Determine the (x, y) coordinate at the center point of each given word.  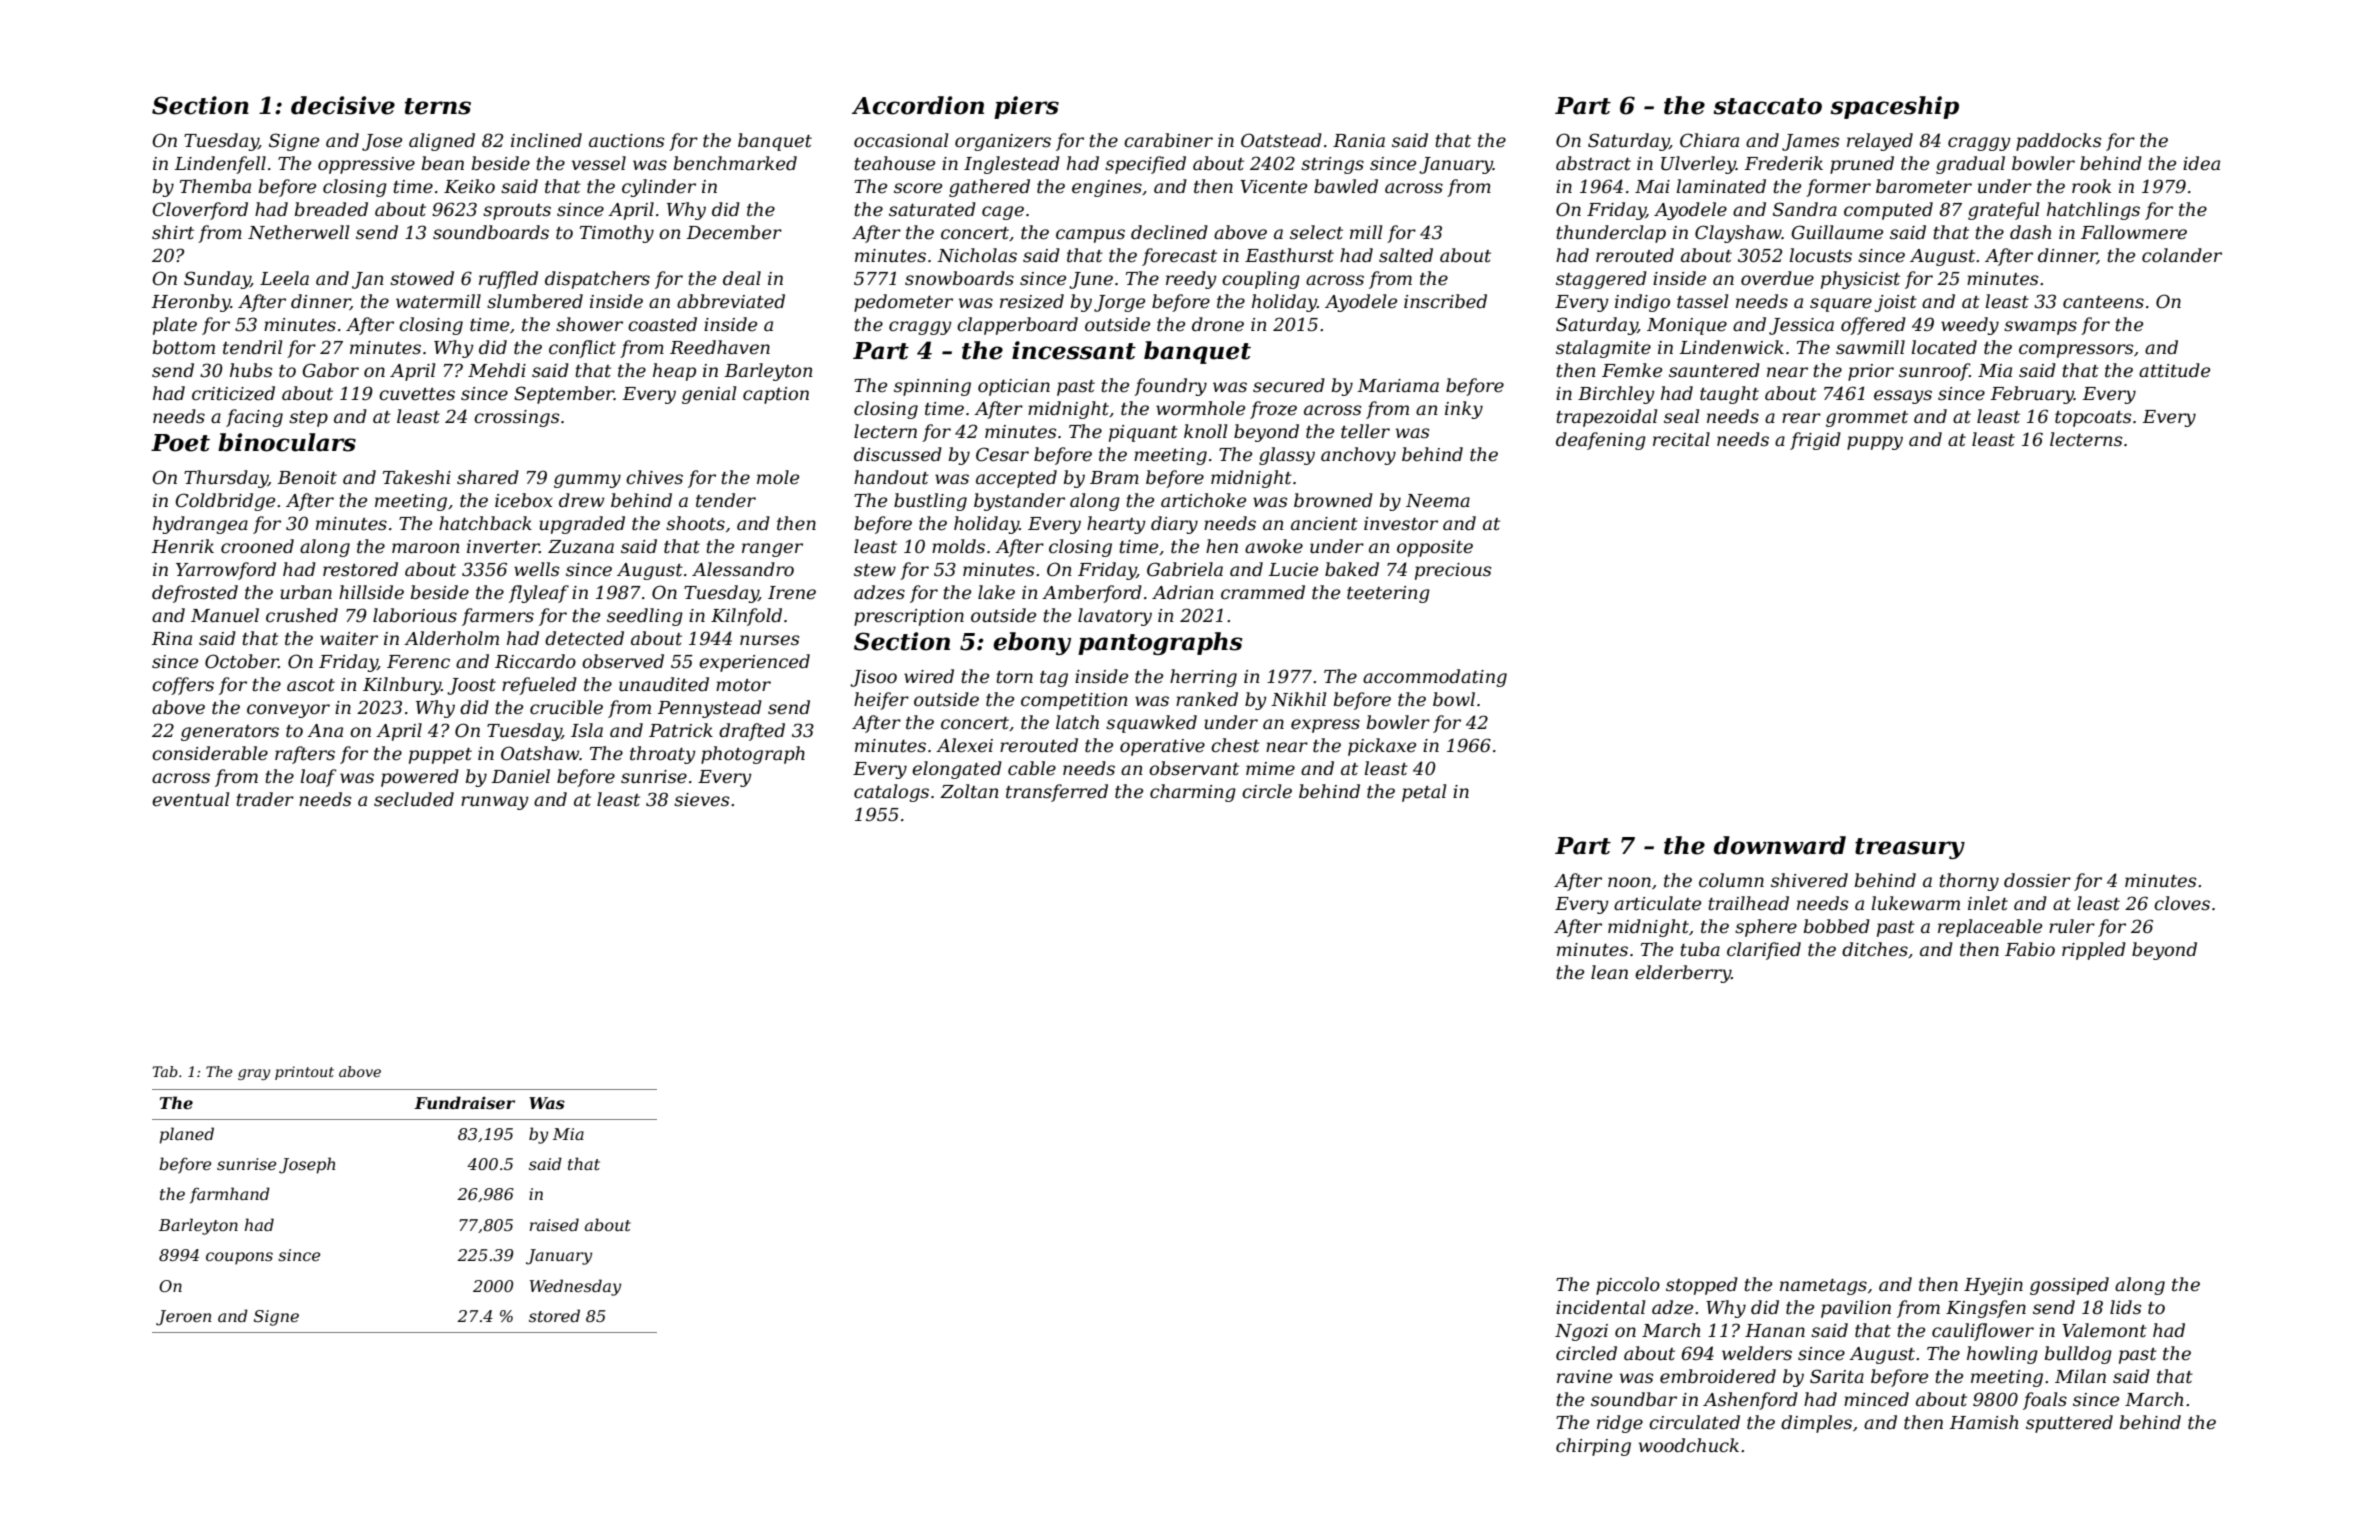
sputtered (2069, 1424)
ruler (2072, 926)
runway (495, 803)
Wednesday (575, 1287)
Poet (180, 443)
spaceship (1894, 107)
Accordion (918, 105)
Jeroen (183, 1318)
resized (1032, 301)
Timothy (617, 234)
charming (1193, 793)
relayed (1880, 142)
